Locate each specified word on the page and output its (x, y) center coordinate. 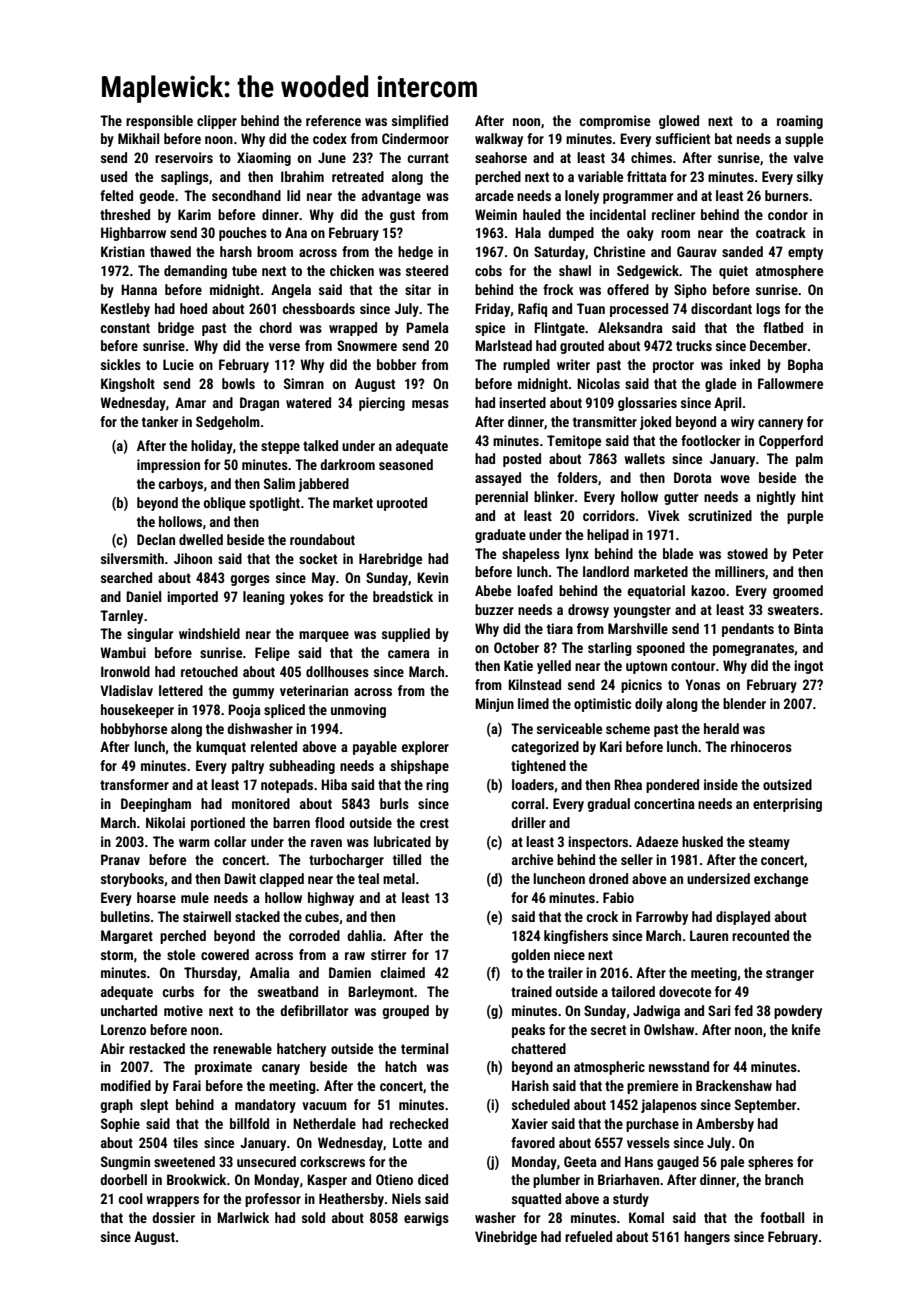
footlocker (710, 440)
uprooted (402, 504)
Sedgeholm (228, 423)
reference (333, 120)
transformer (134, 784)
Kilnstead (534, 684)
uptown (646, 667)
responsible (159, 122)
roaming (800, 122)
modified (126, 1085)
